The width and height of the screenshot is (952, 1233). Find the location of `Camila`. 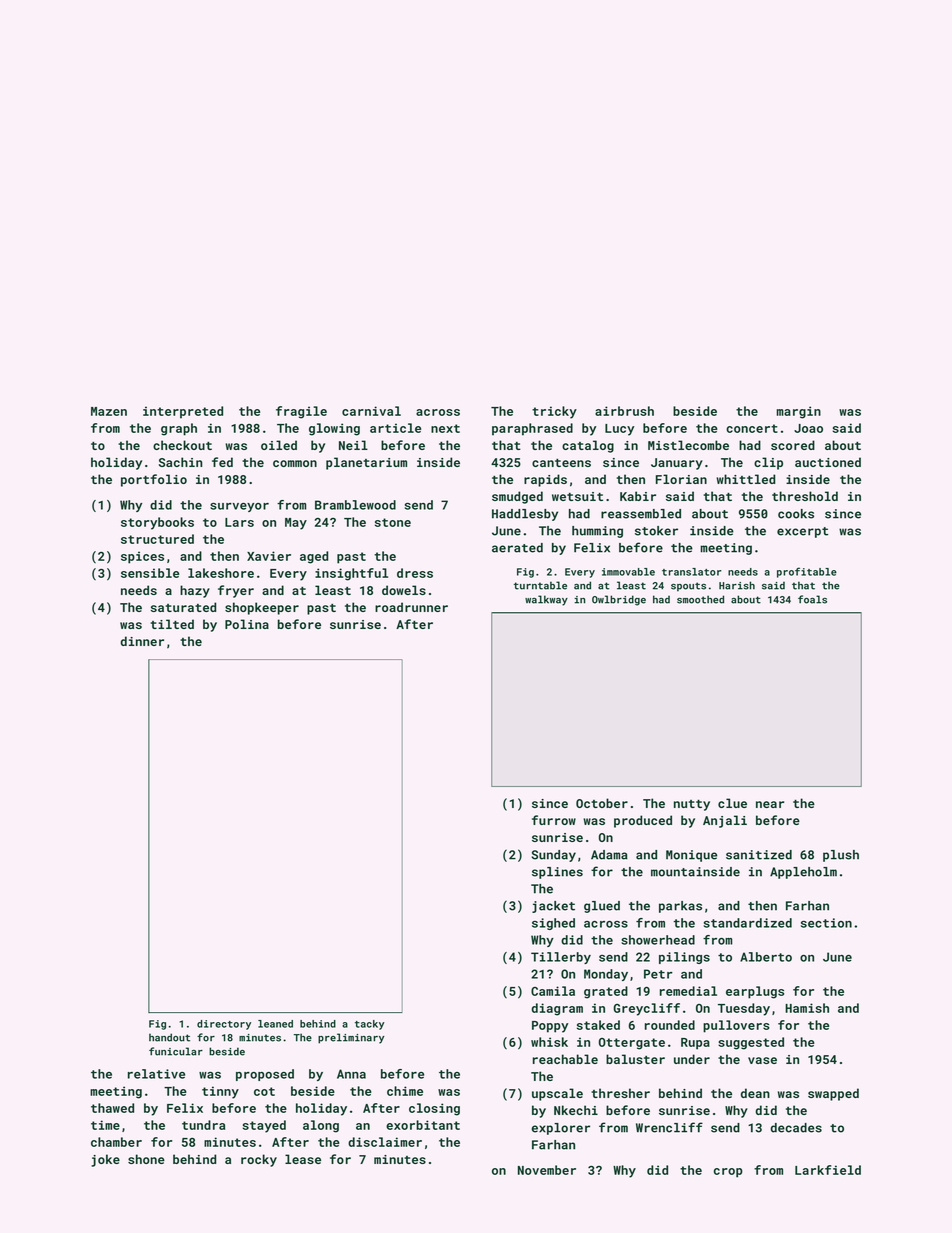

Camila is located at coordinates (553, 991).
